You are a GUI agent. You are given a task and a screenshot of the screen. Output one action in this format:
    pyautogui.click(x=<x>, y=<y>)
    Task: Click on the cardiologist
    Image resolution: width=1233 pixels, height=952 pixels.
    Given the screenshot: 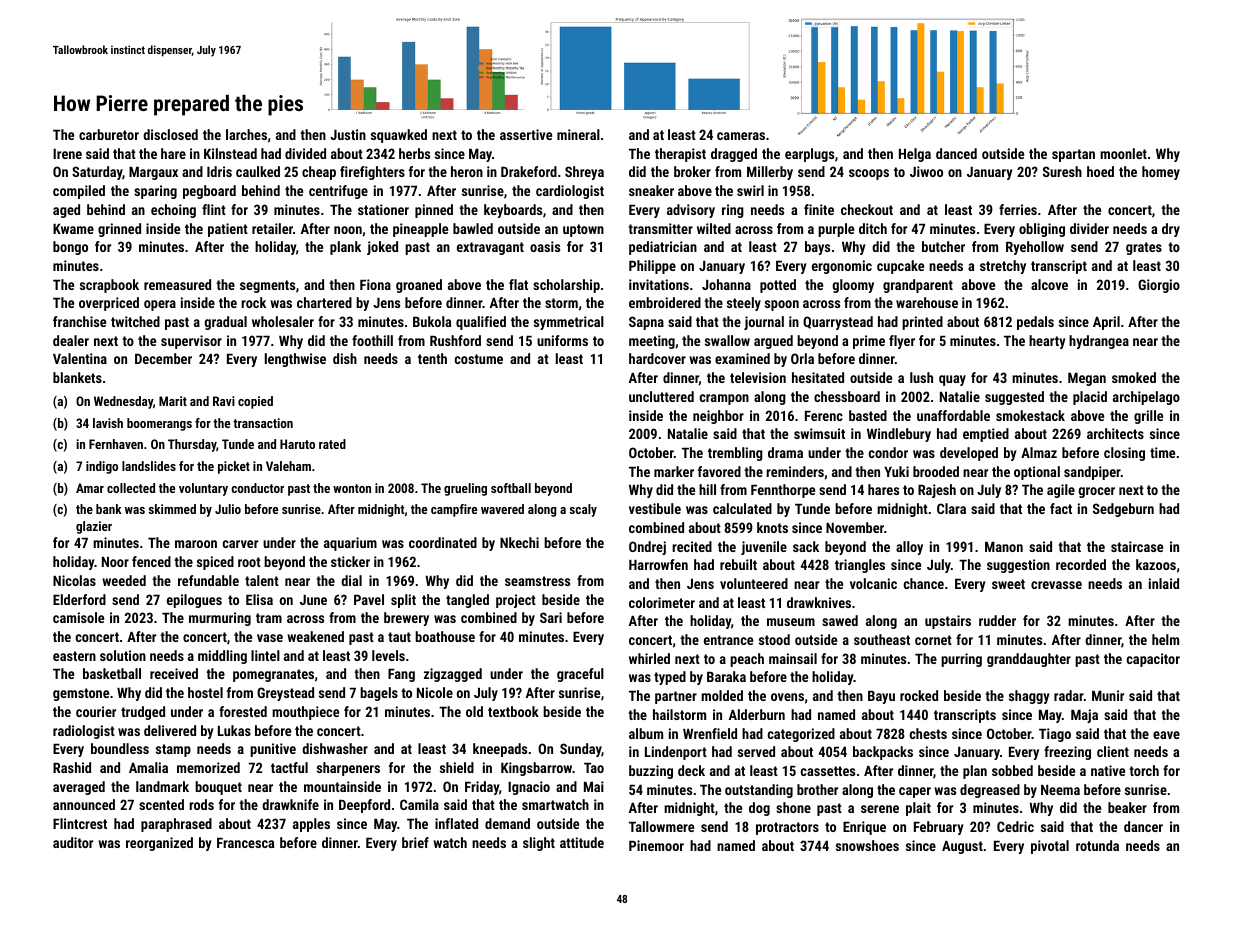 What is the action you would take?
    pyautogui.click(x=570, y=192)
